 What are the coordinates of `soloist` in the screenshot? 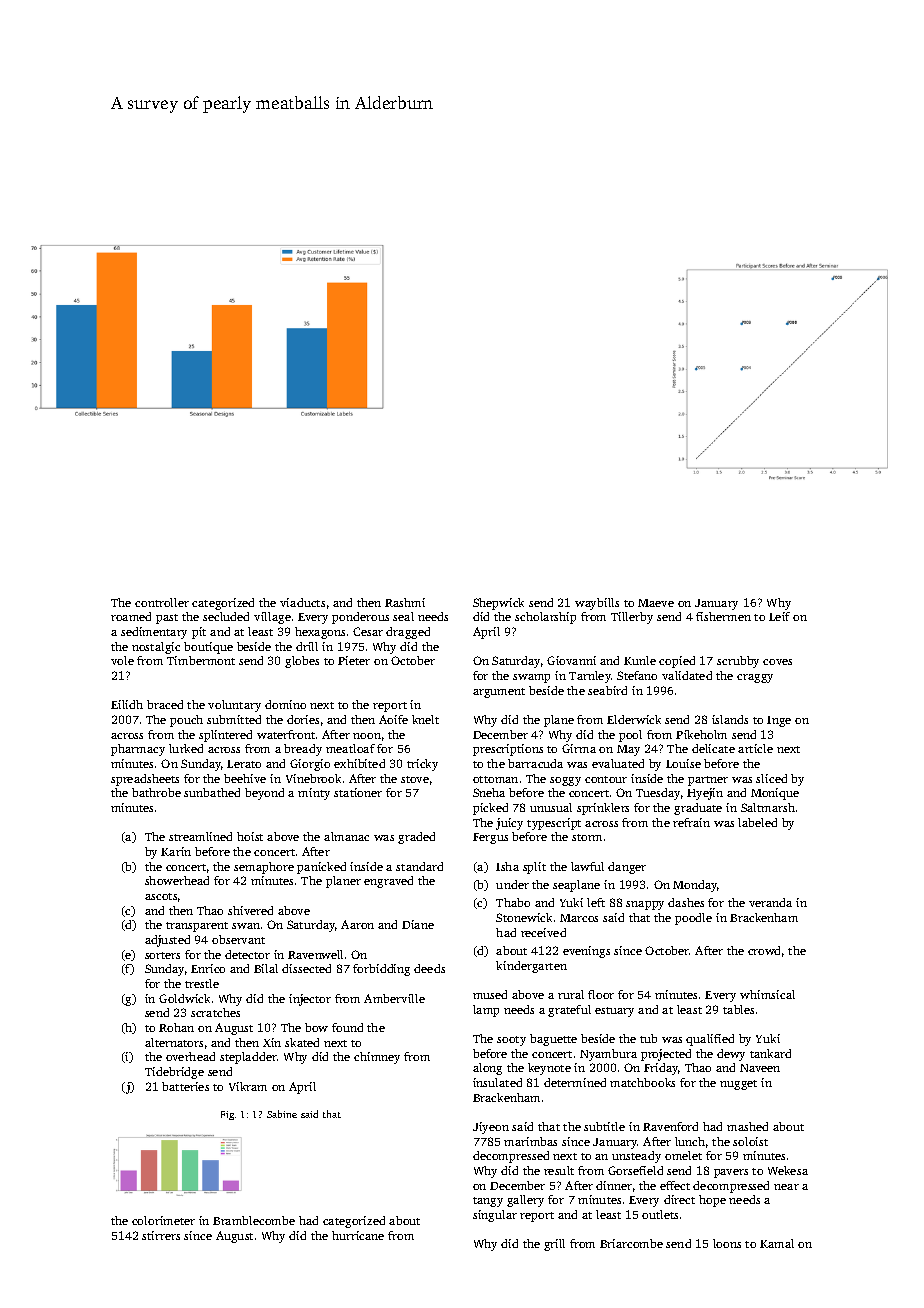 It's located at (750, 1141).
